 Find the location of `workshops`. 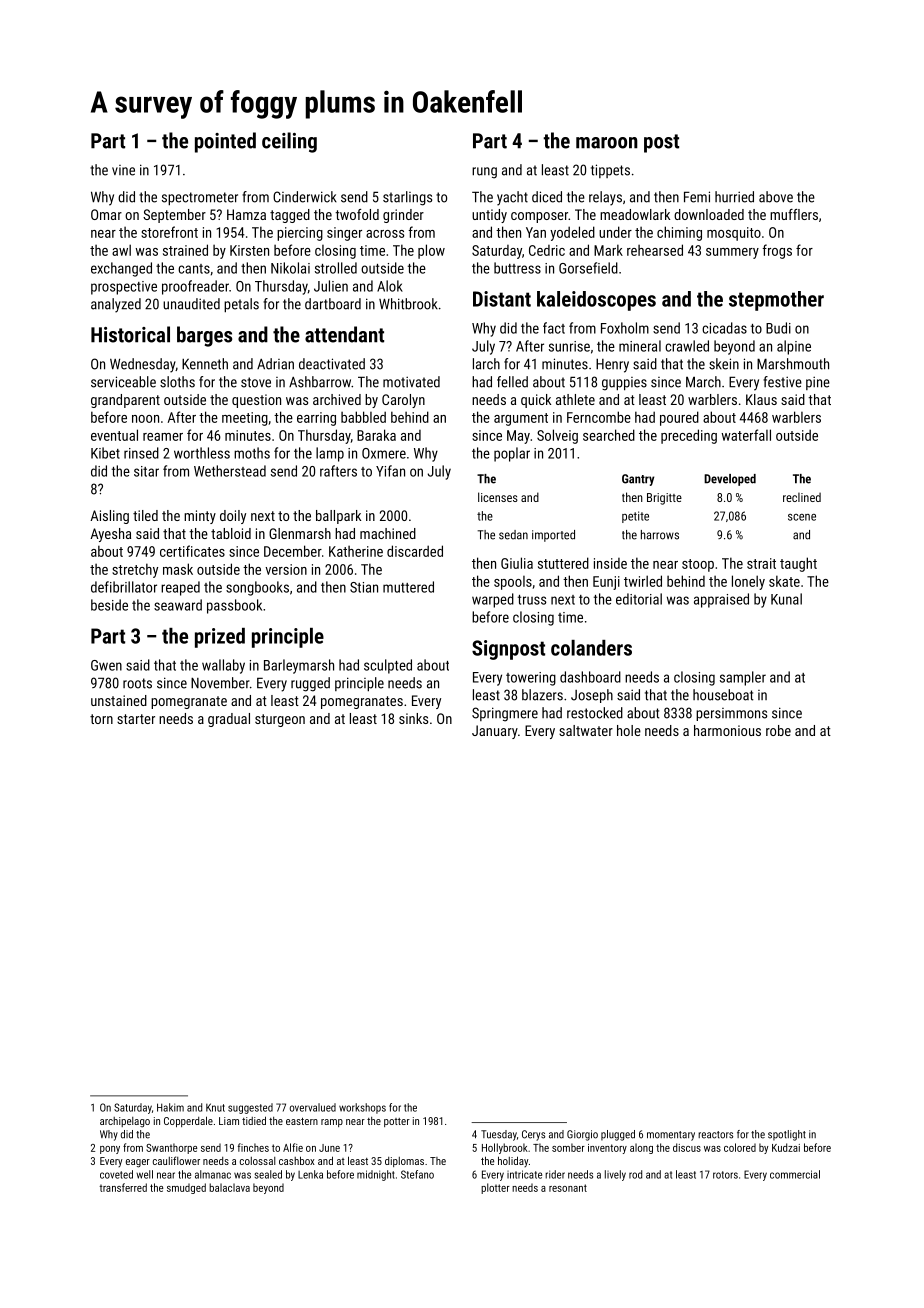

workshops is located at coordinates (362, 1108).
